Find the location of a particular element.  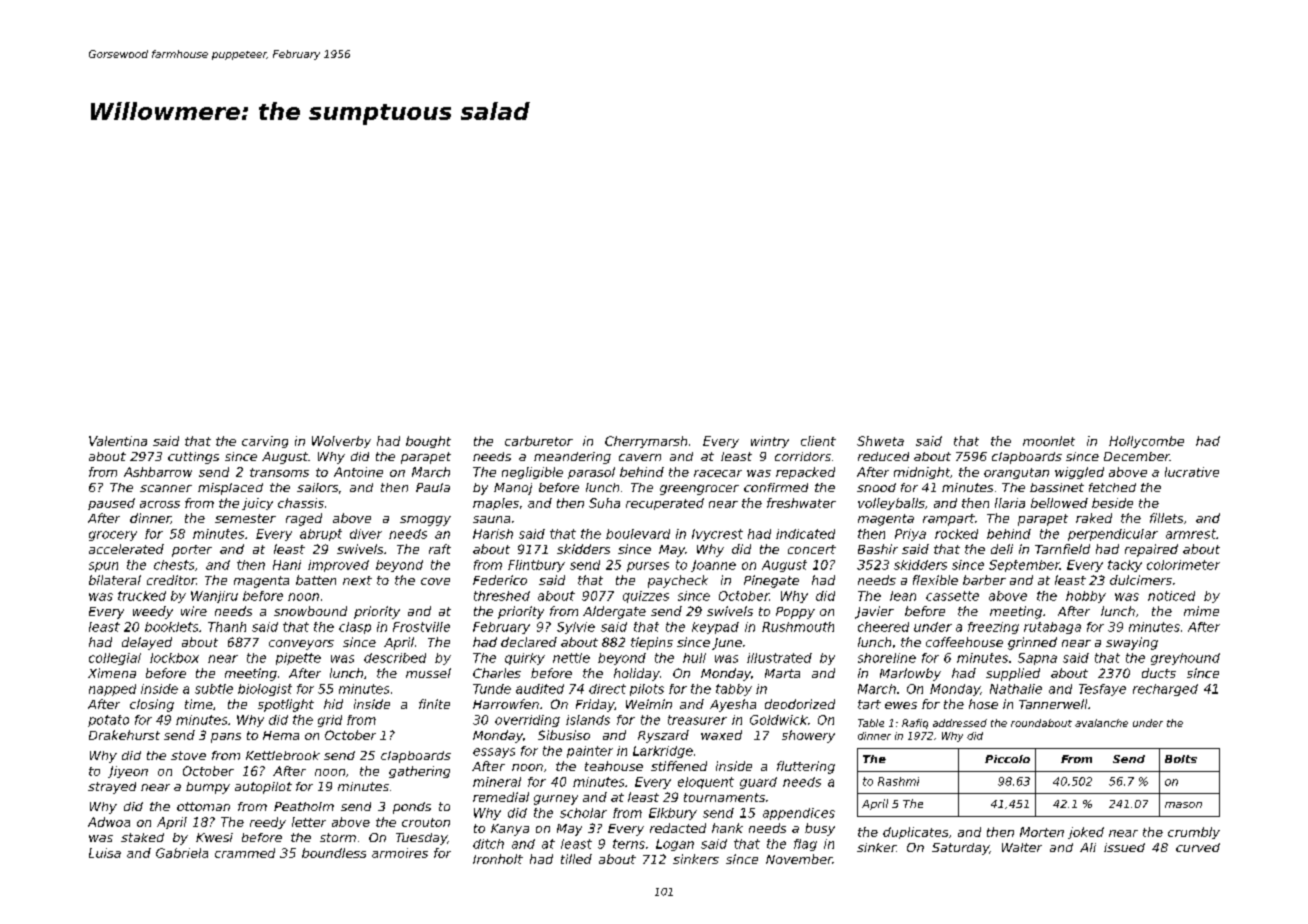

bought is located at coordinates (428, 442).
